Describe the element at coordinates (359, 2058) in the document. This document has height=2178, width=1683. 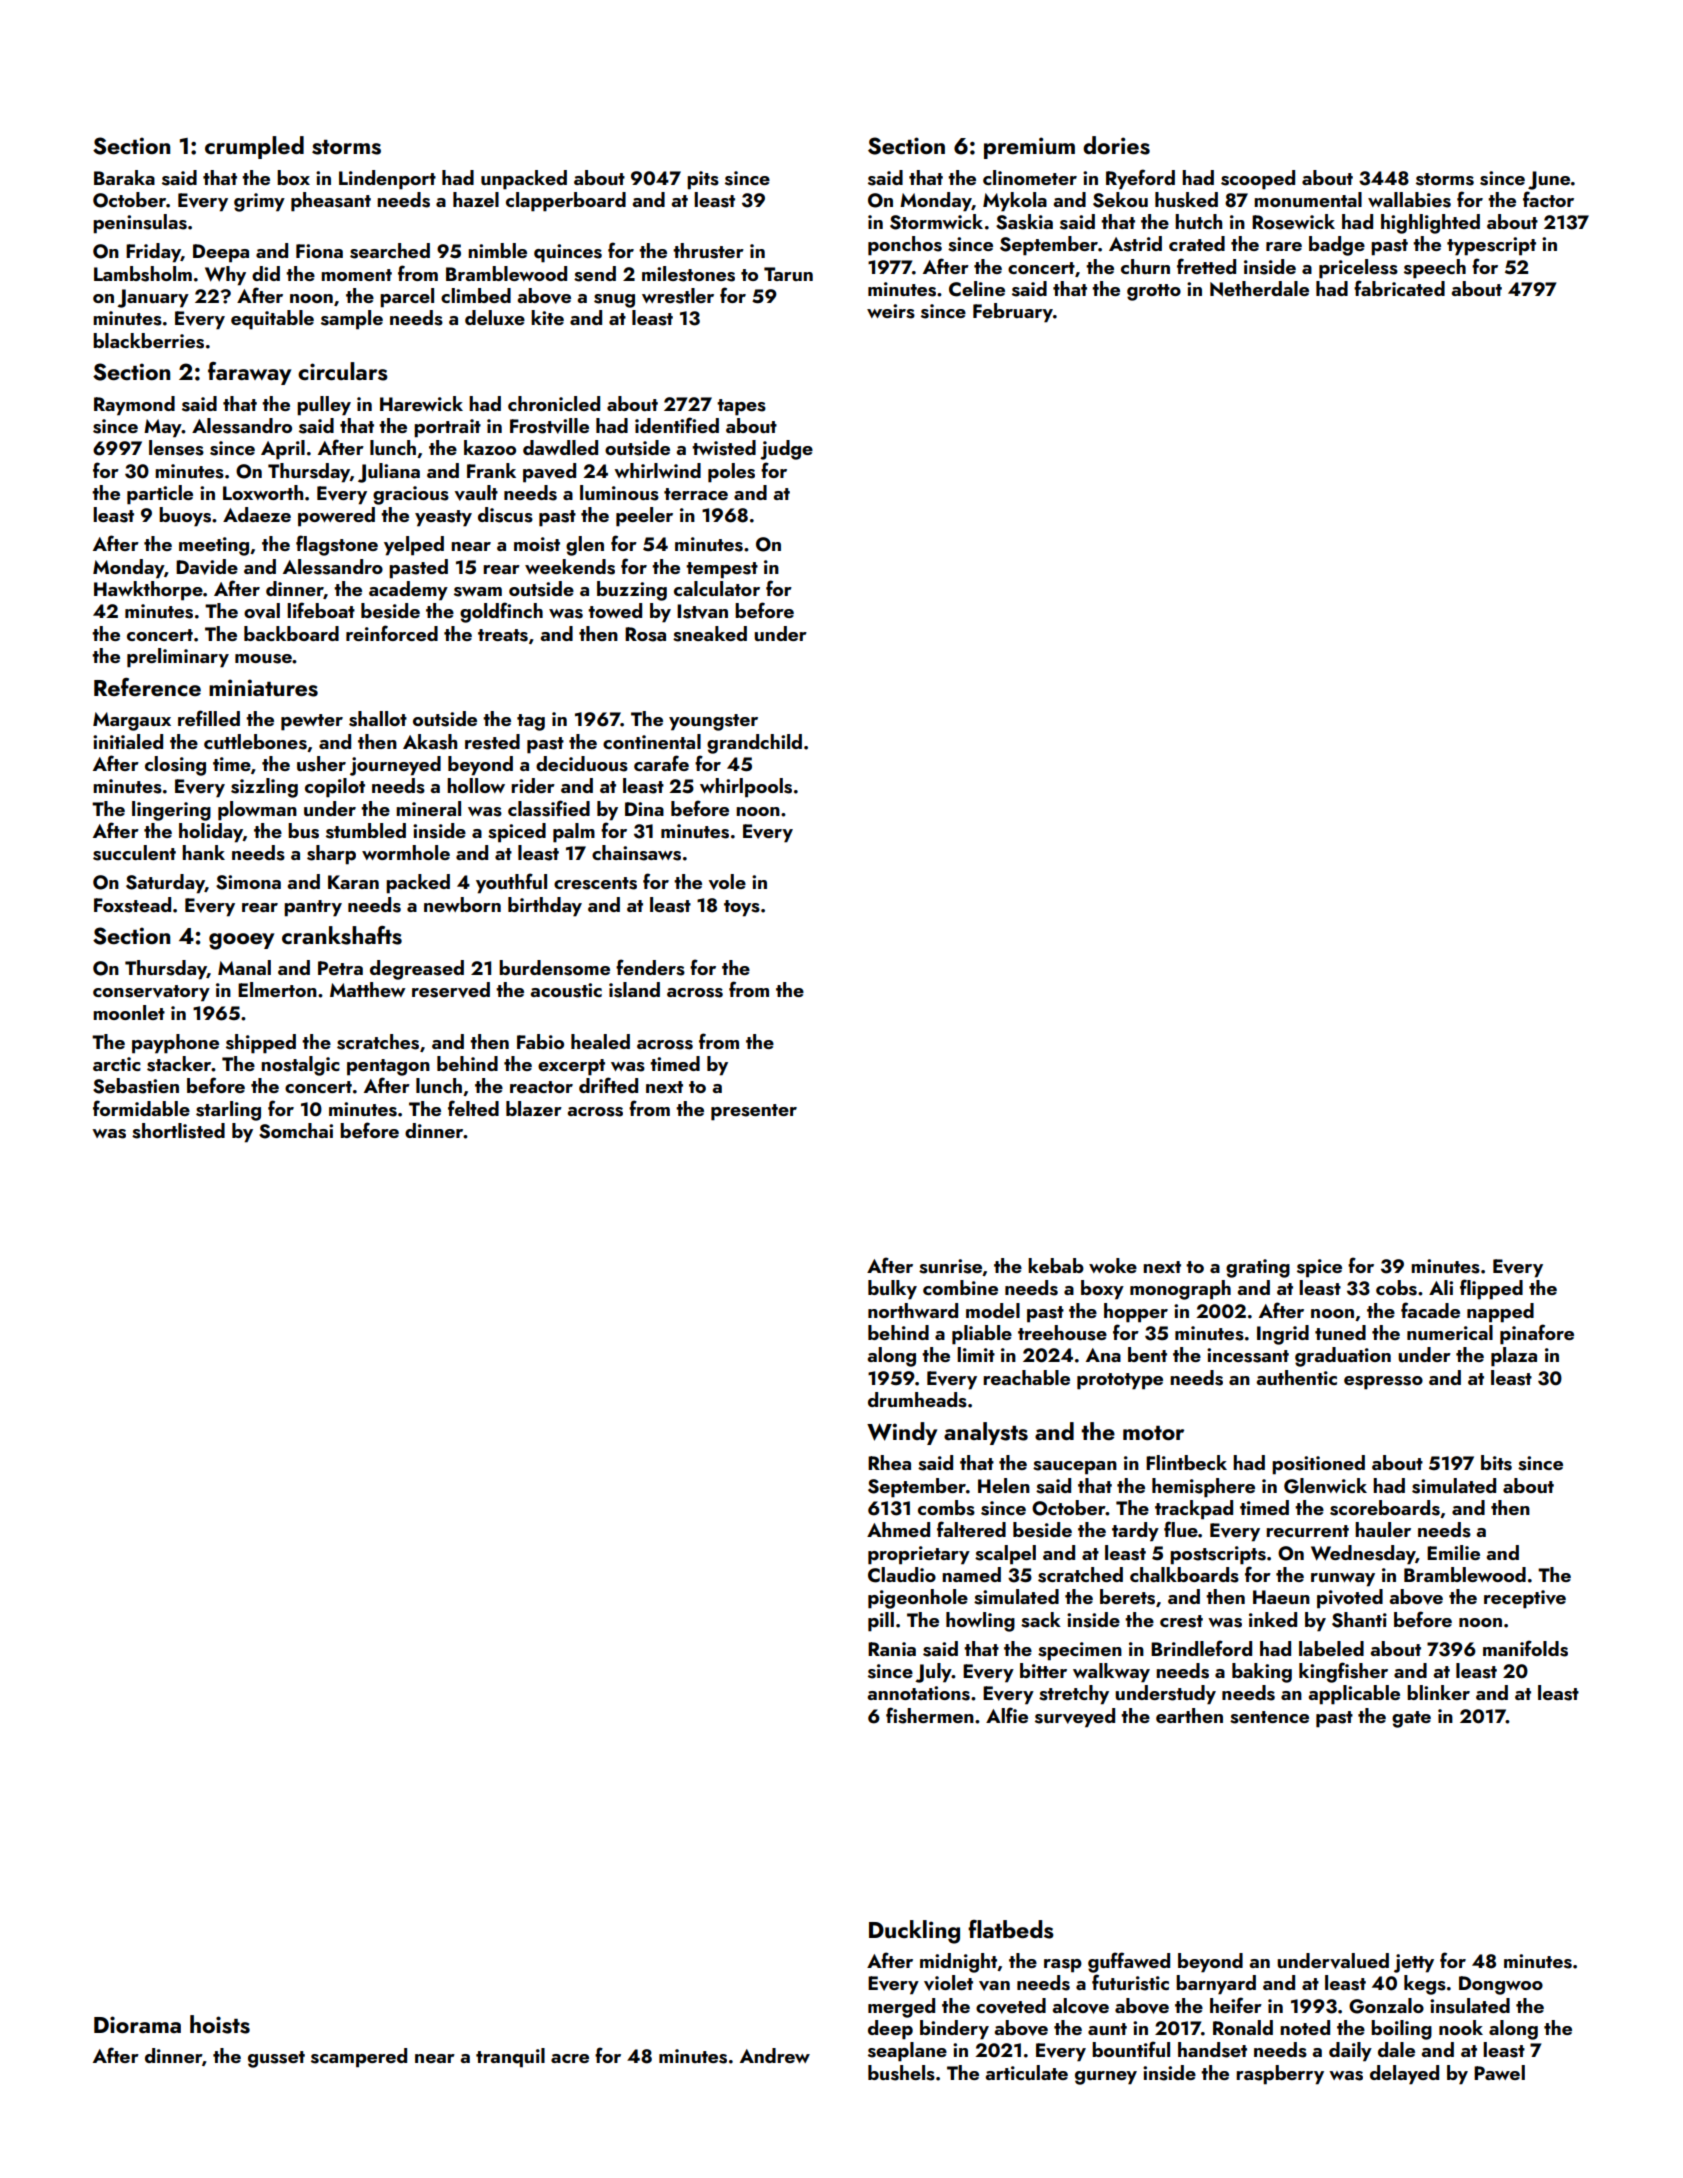
I see `scampered` at that location.
